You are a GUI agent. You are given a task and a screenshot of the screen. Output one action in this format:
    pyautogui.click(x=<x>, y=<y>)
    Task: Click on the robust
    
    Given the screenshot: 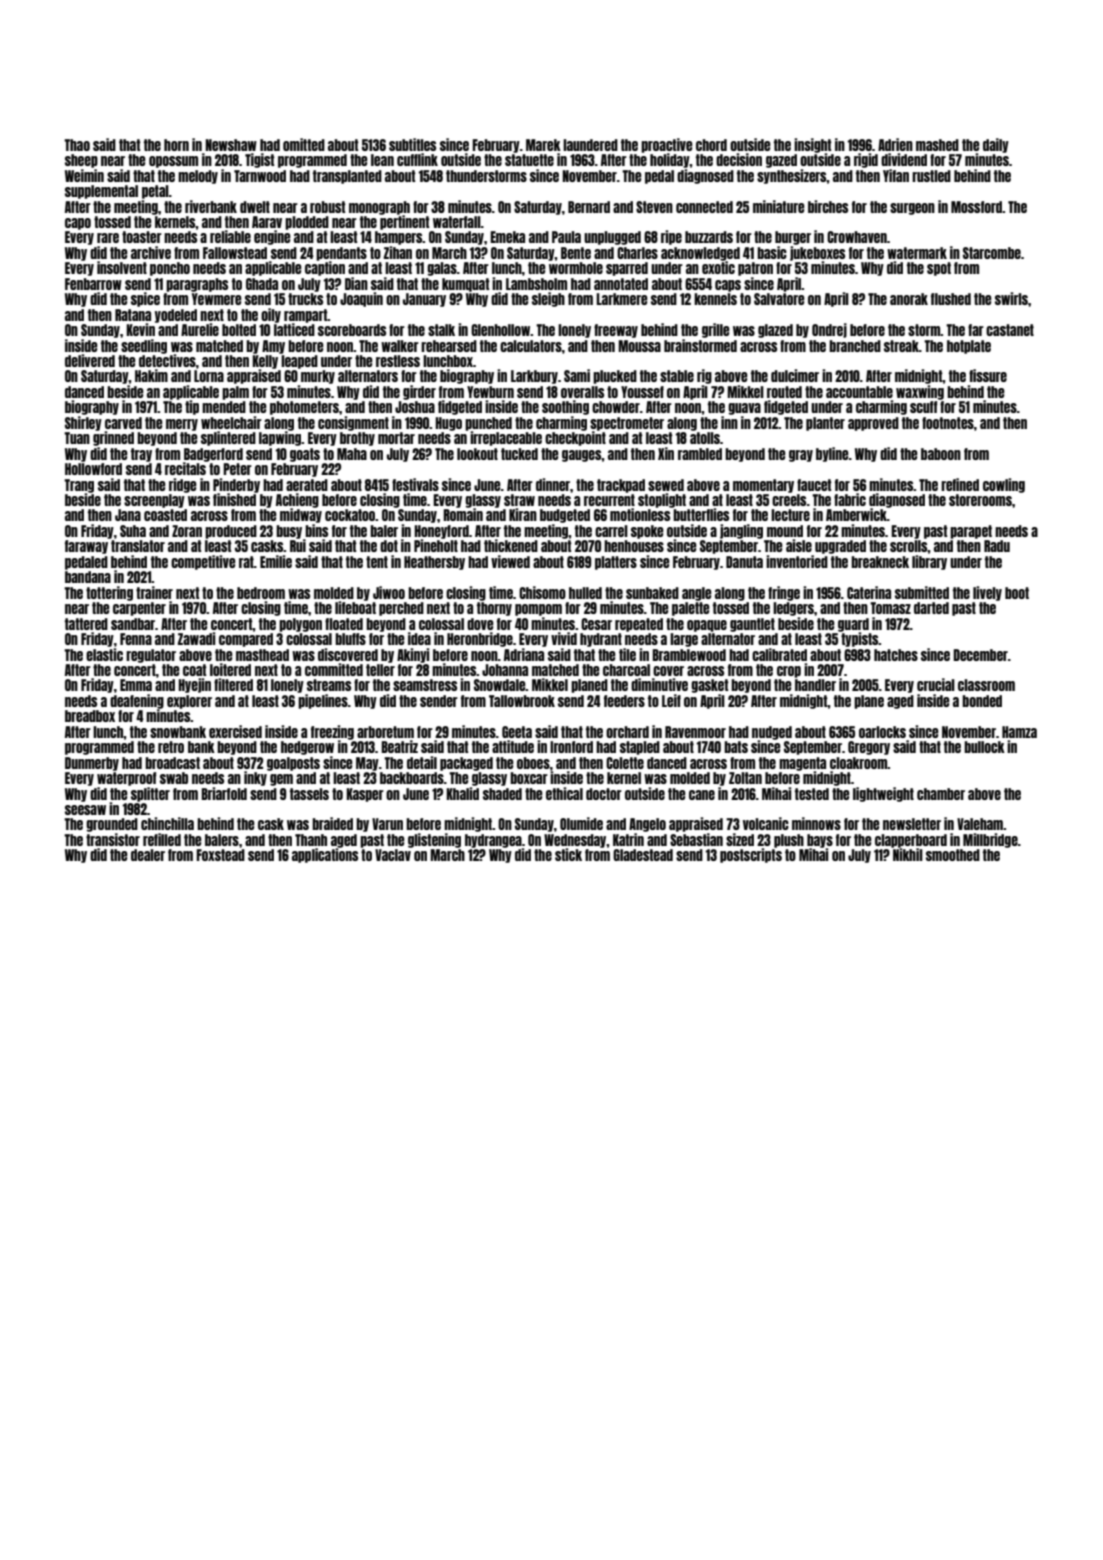 What is the action you would take?
    pyautogui.click(x=328, y=207)
